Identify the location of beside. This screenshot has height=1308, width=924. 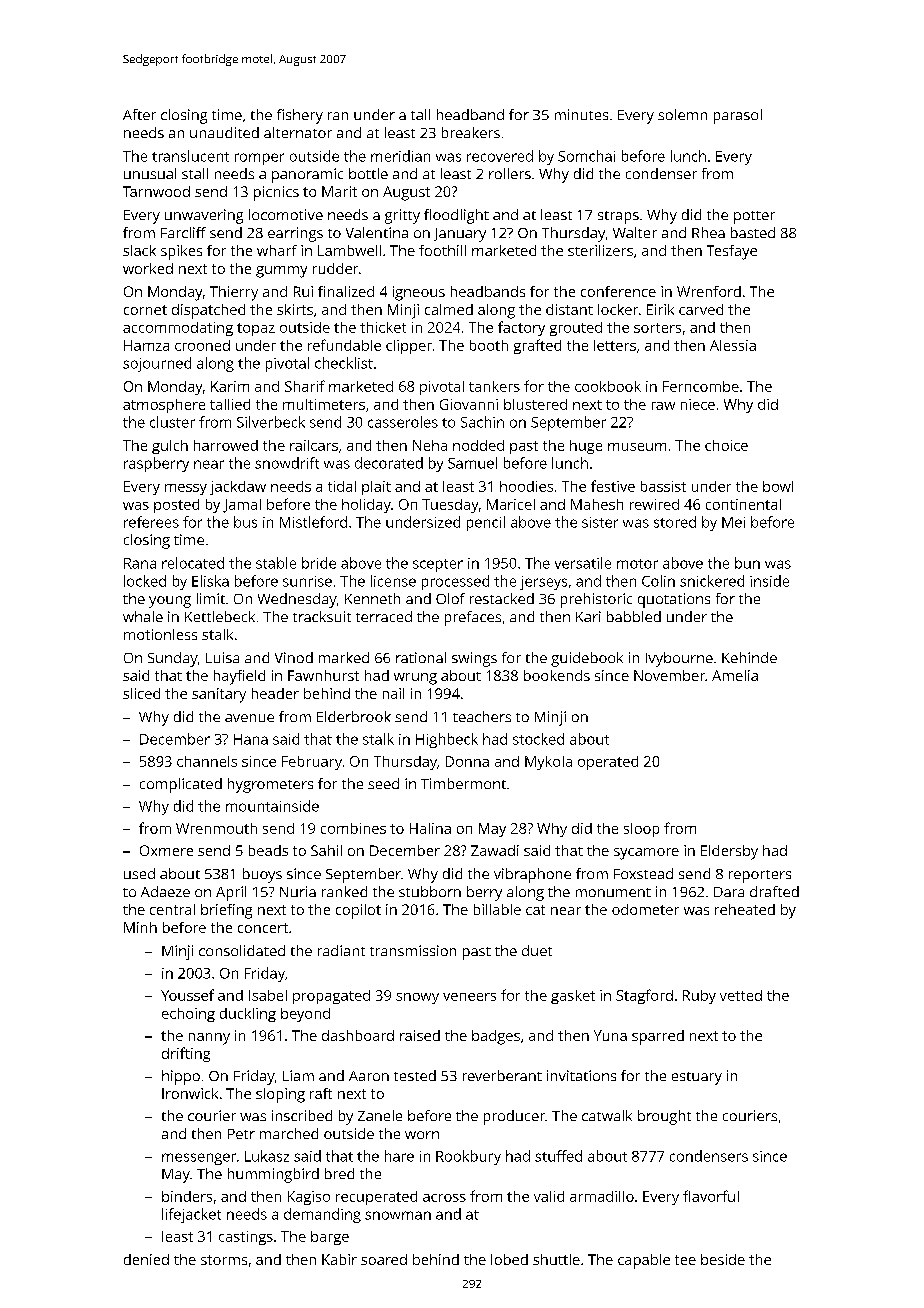
(723, 1259).
